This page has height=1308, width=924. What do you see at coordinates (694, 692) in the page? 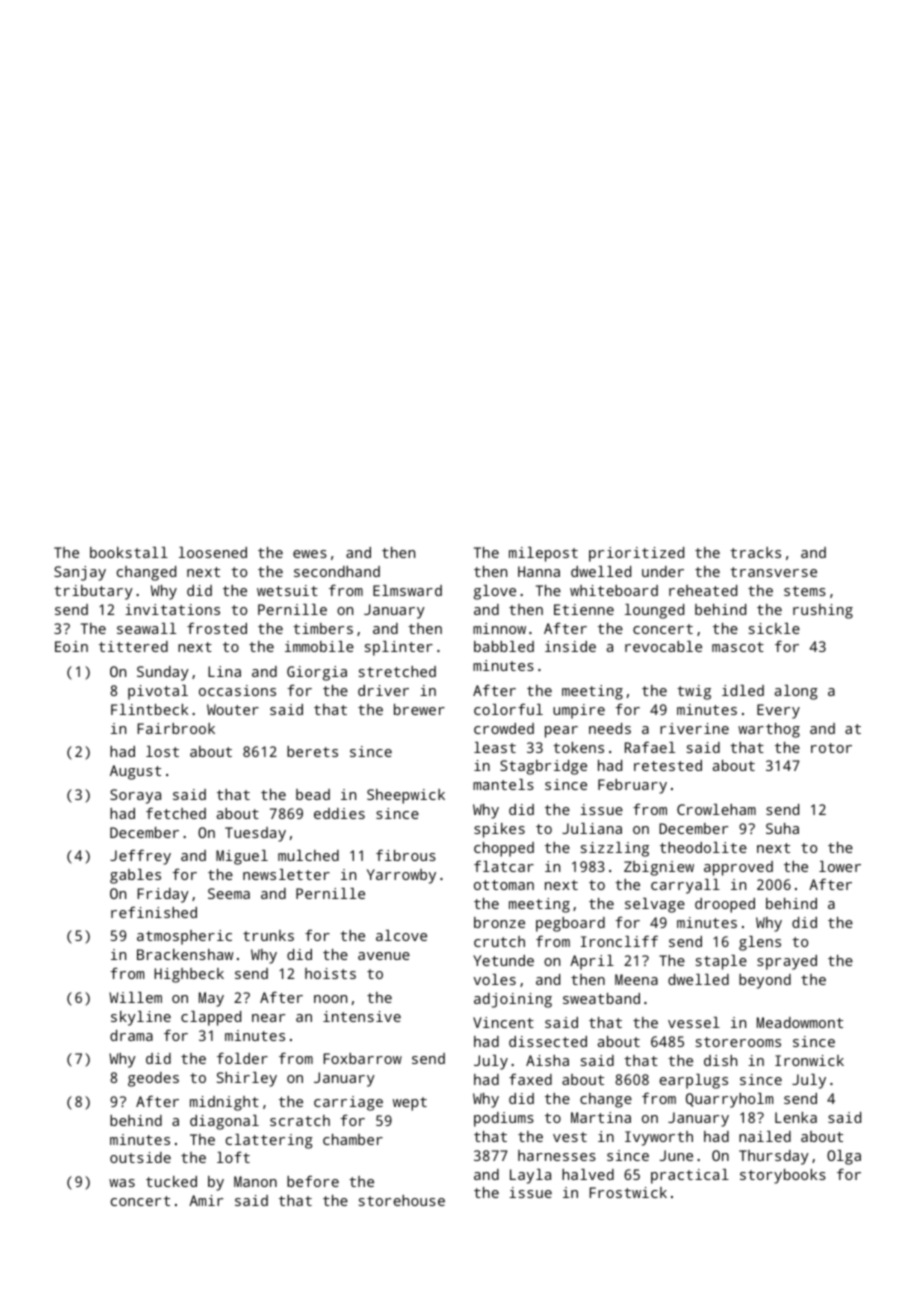
I see `twig` at bounding box center [694, 692].
